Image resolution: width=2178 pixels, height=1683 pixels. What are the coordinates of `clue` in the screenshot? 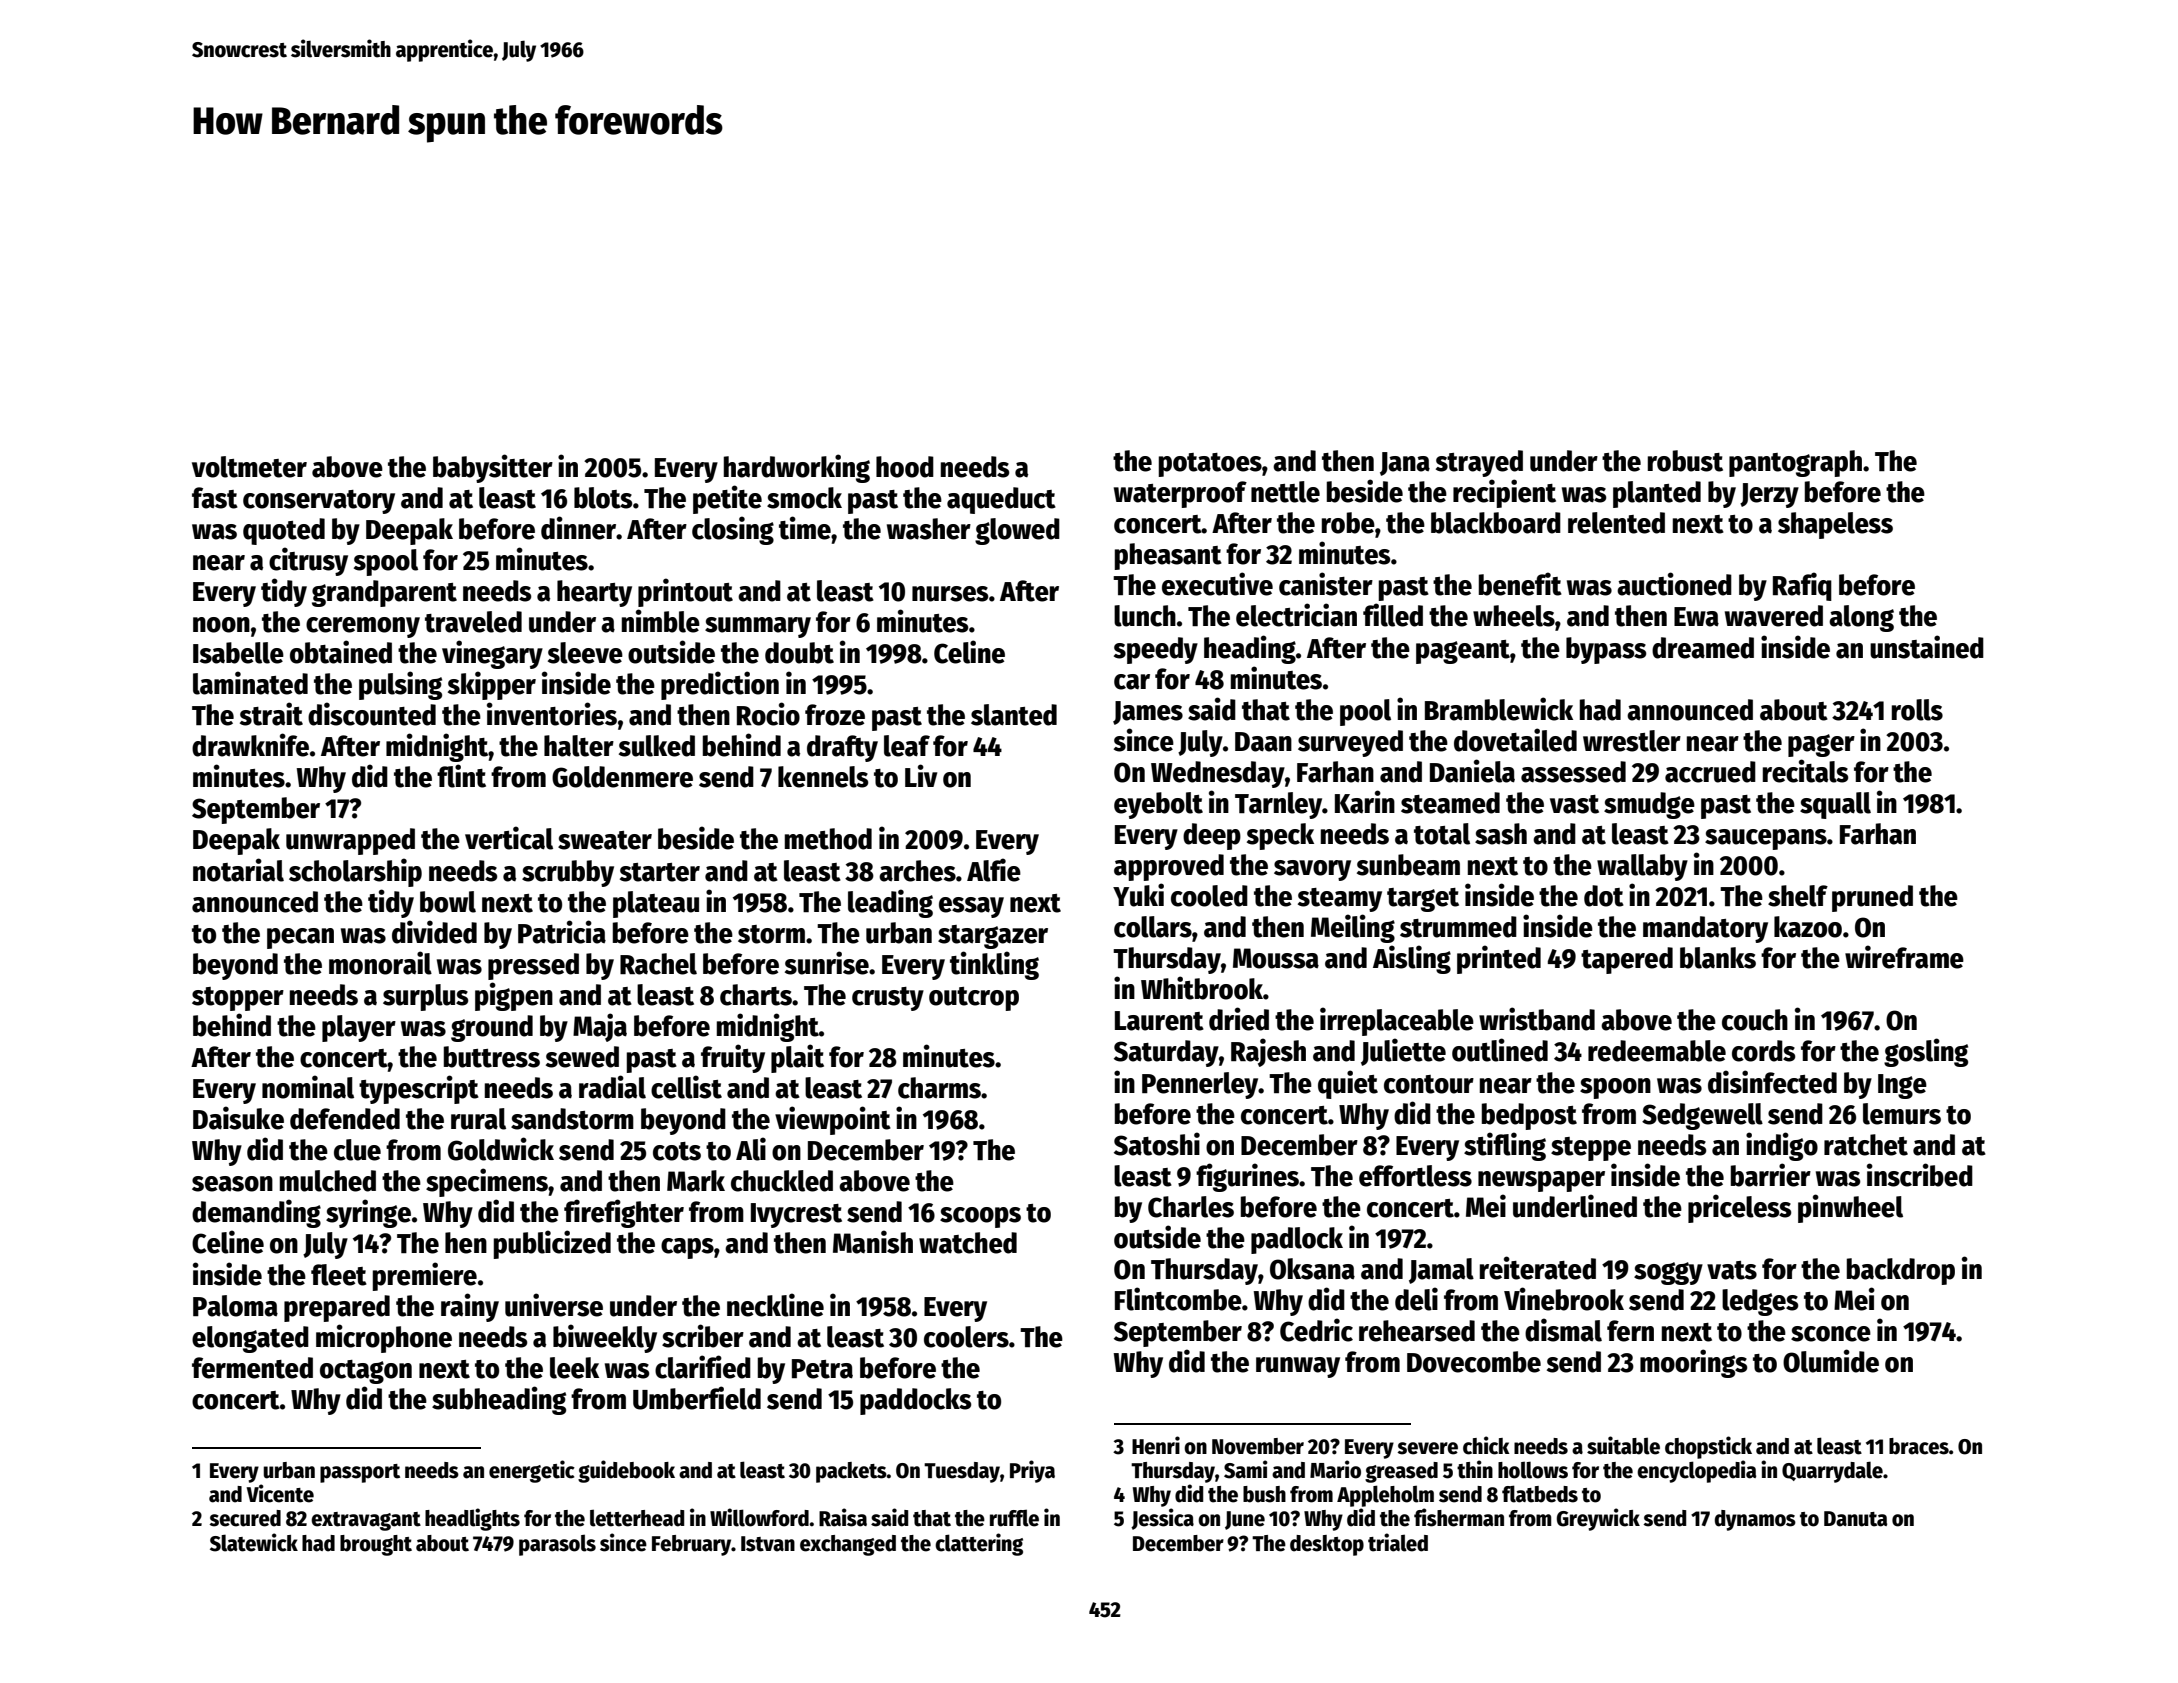 It's located at (357, 1150).
